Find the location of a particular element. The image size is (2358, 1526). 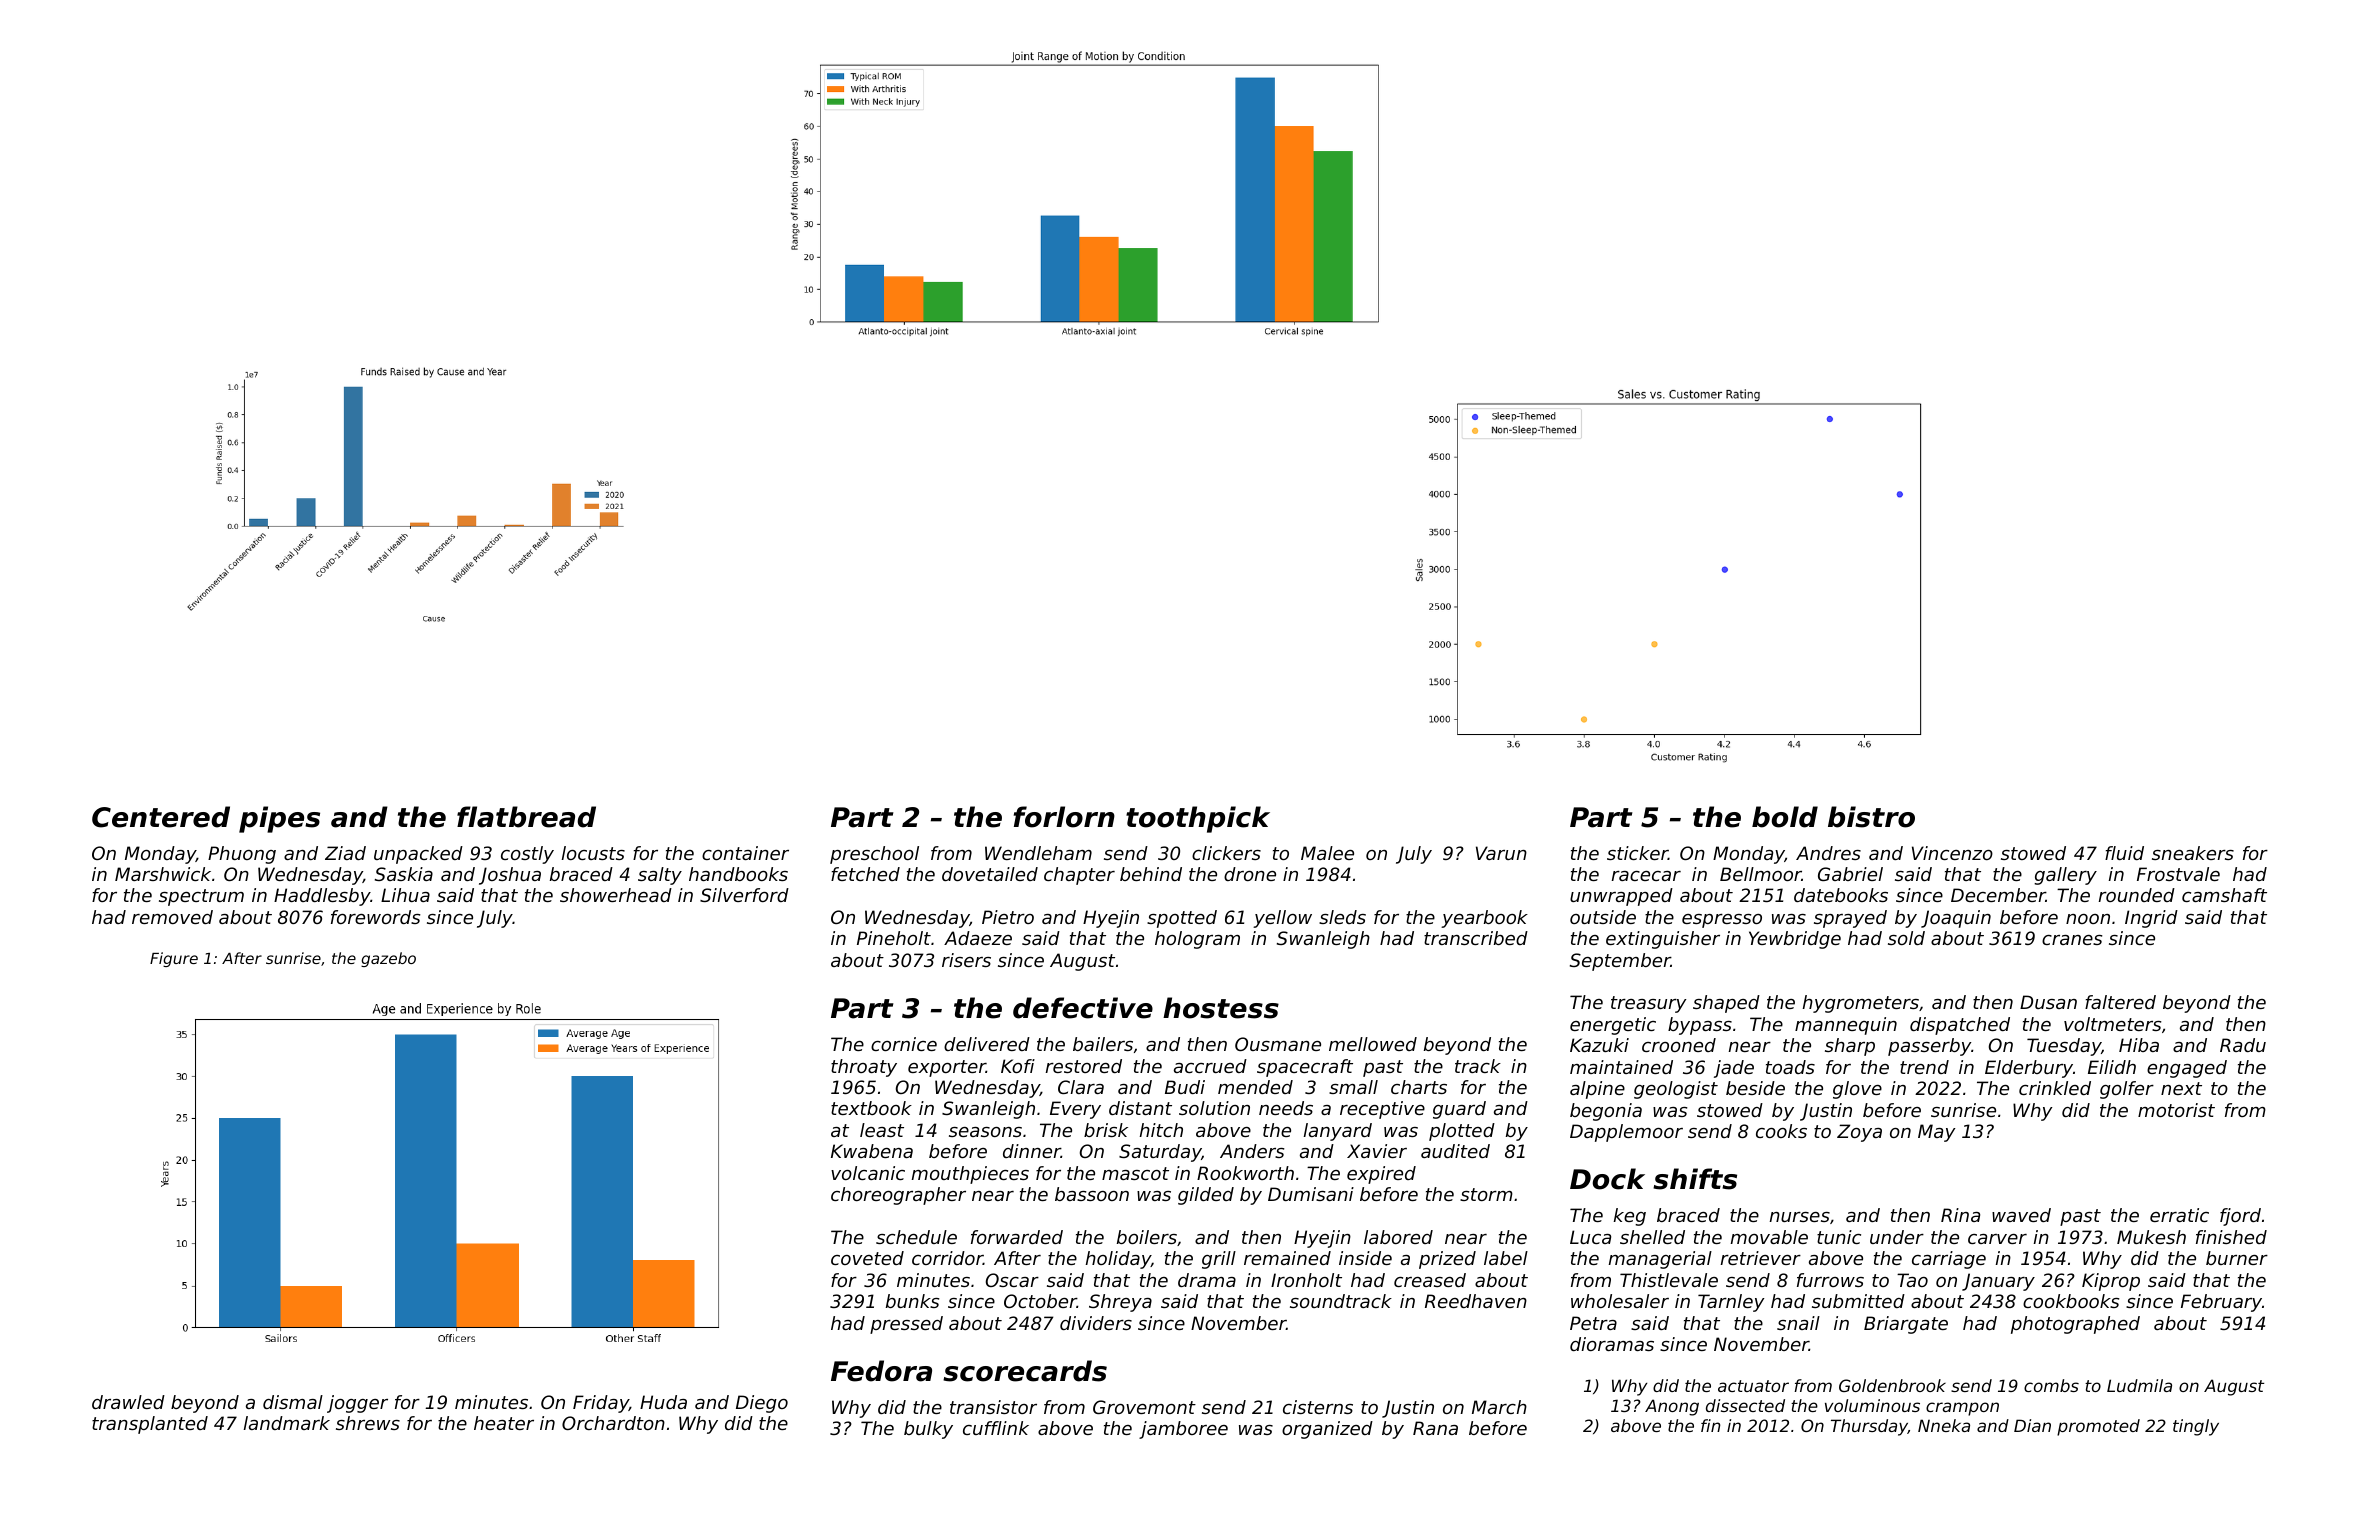

Vincenzo is located at coordinates (1952, 853).
